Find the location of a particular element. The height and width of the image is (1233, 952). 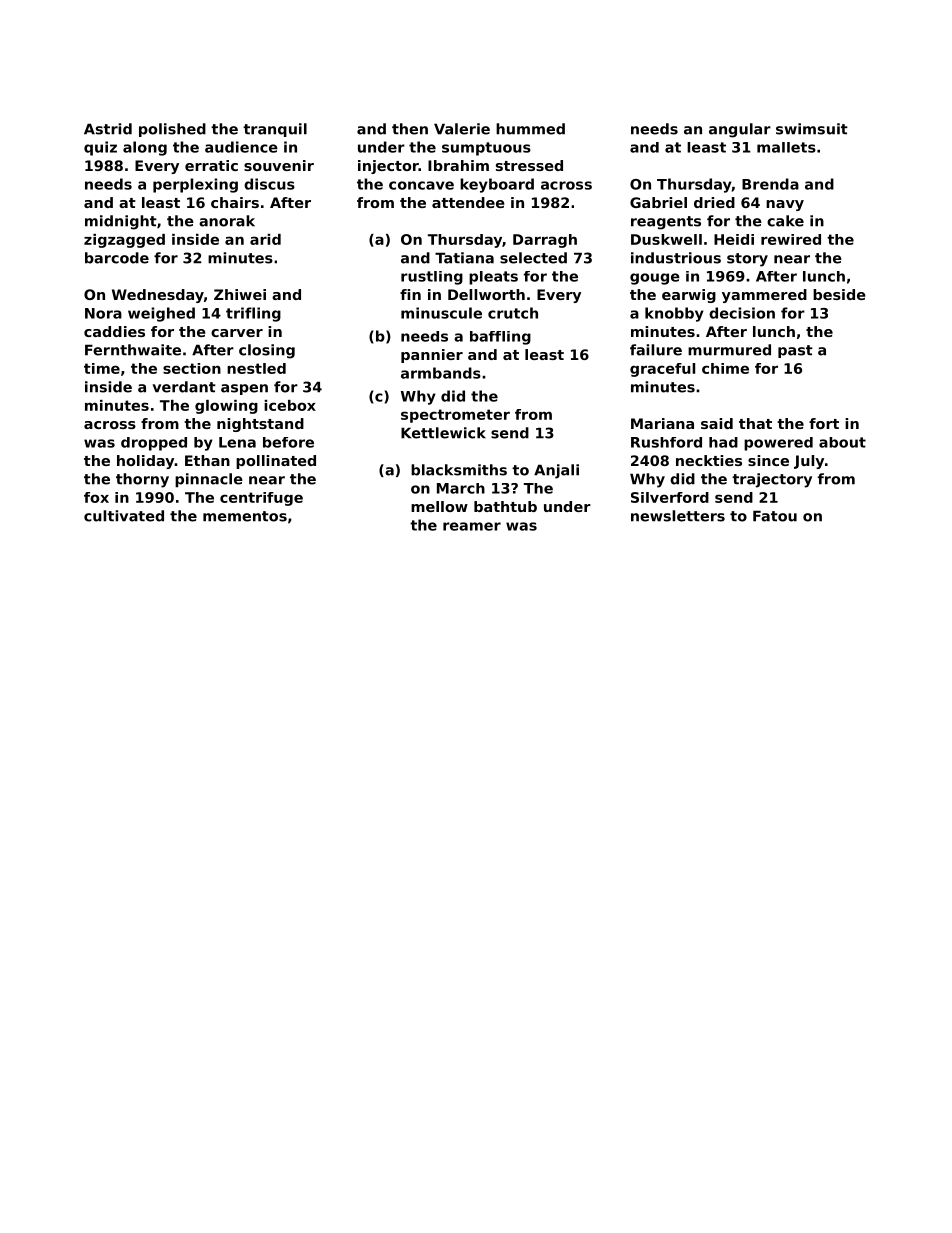

then is located at coordinates (410, 129).
